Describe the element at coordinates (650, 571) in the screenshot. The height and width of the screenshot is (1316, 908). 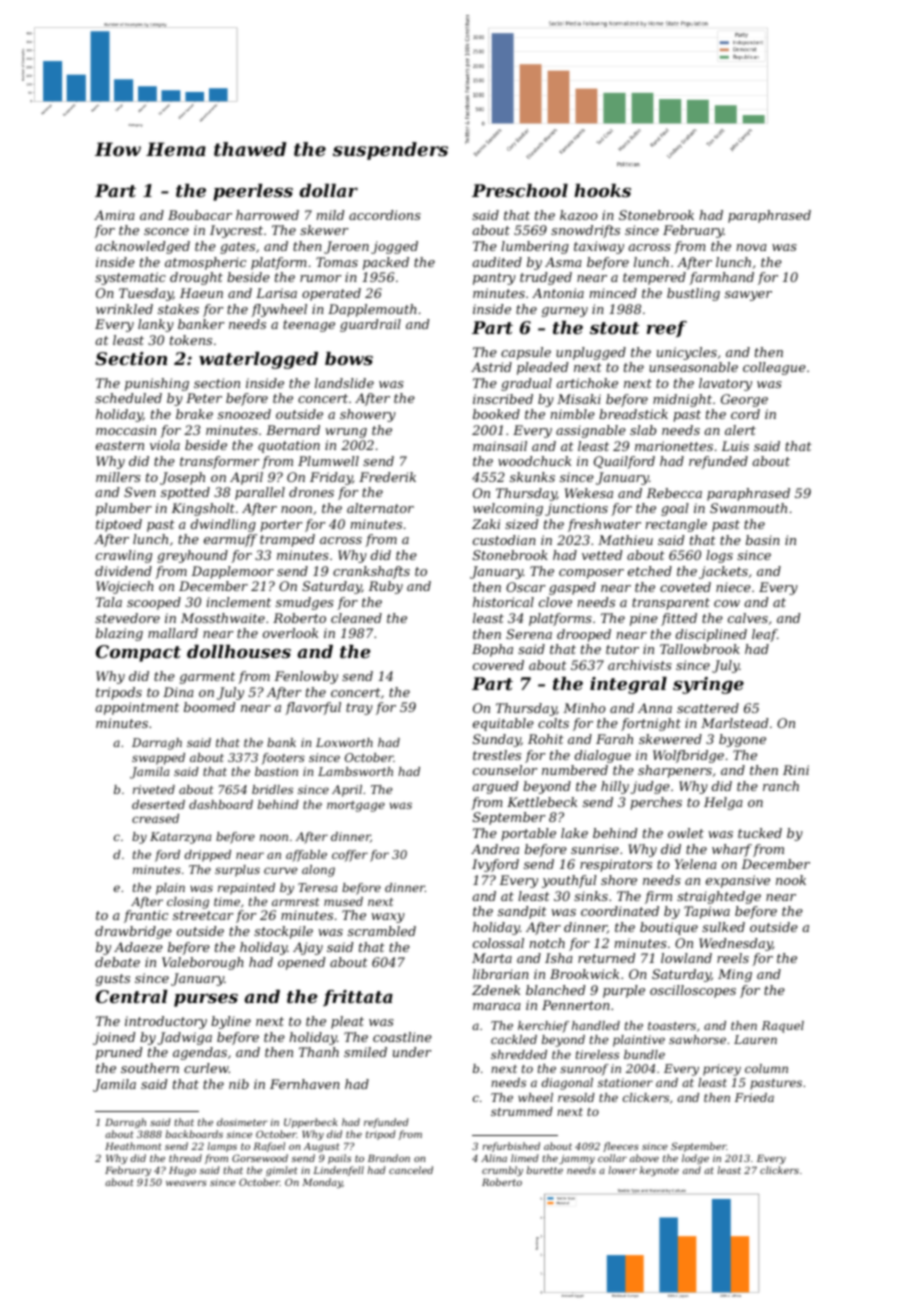
I see `etched` at that location.
